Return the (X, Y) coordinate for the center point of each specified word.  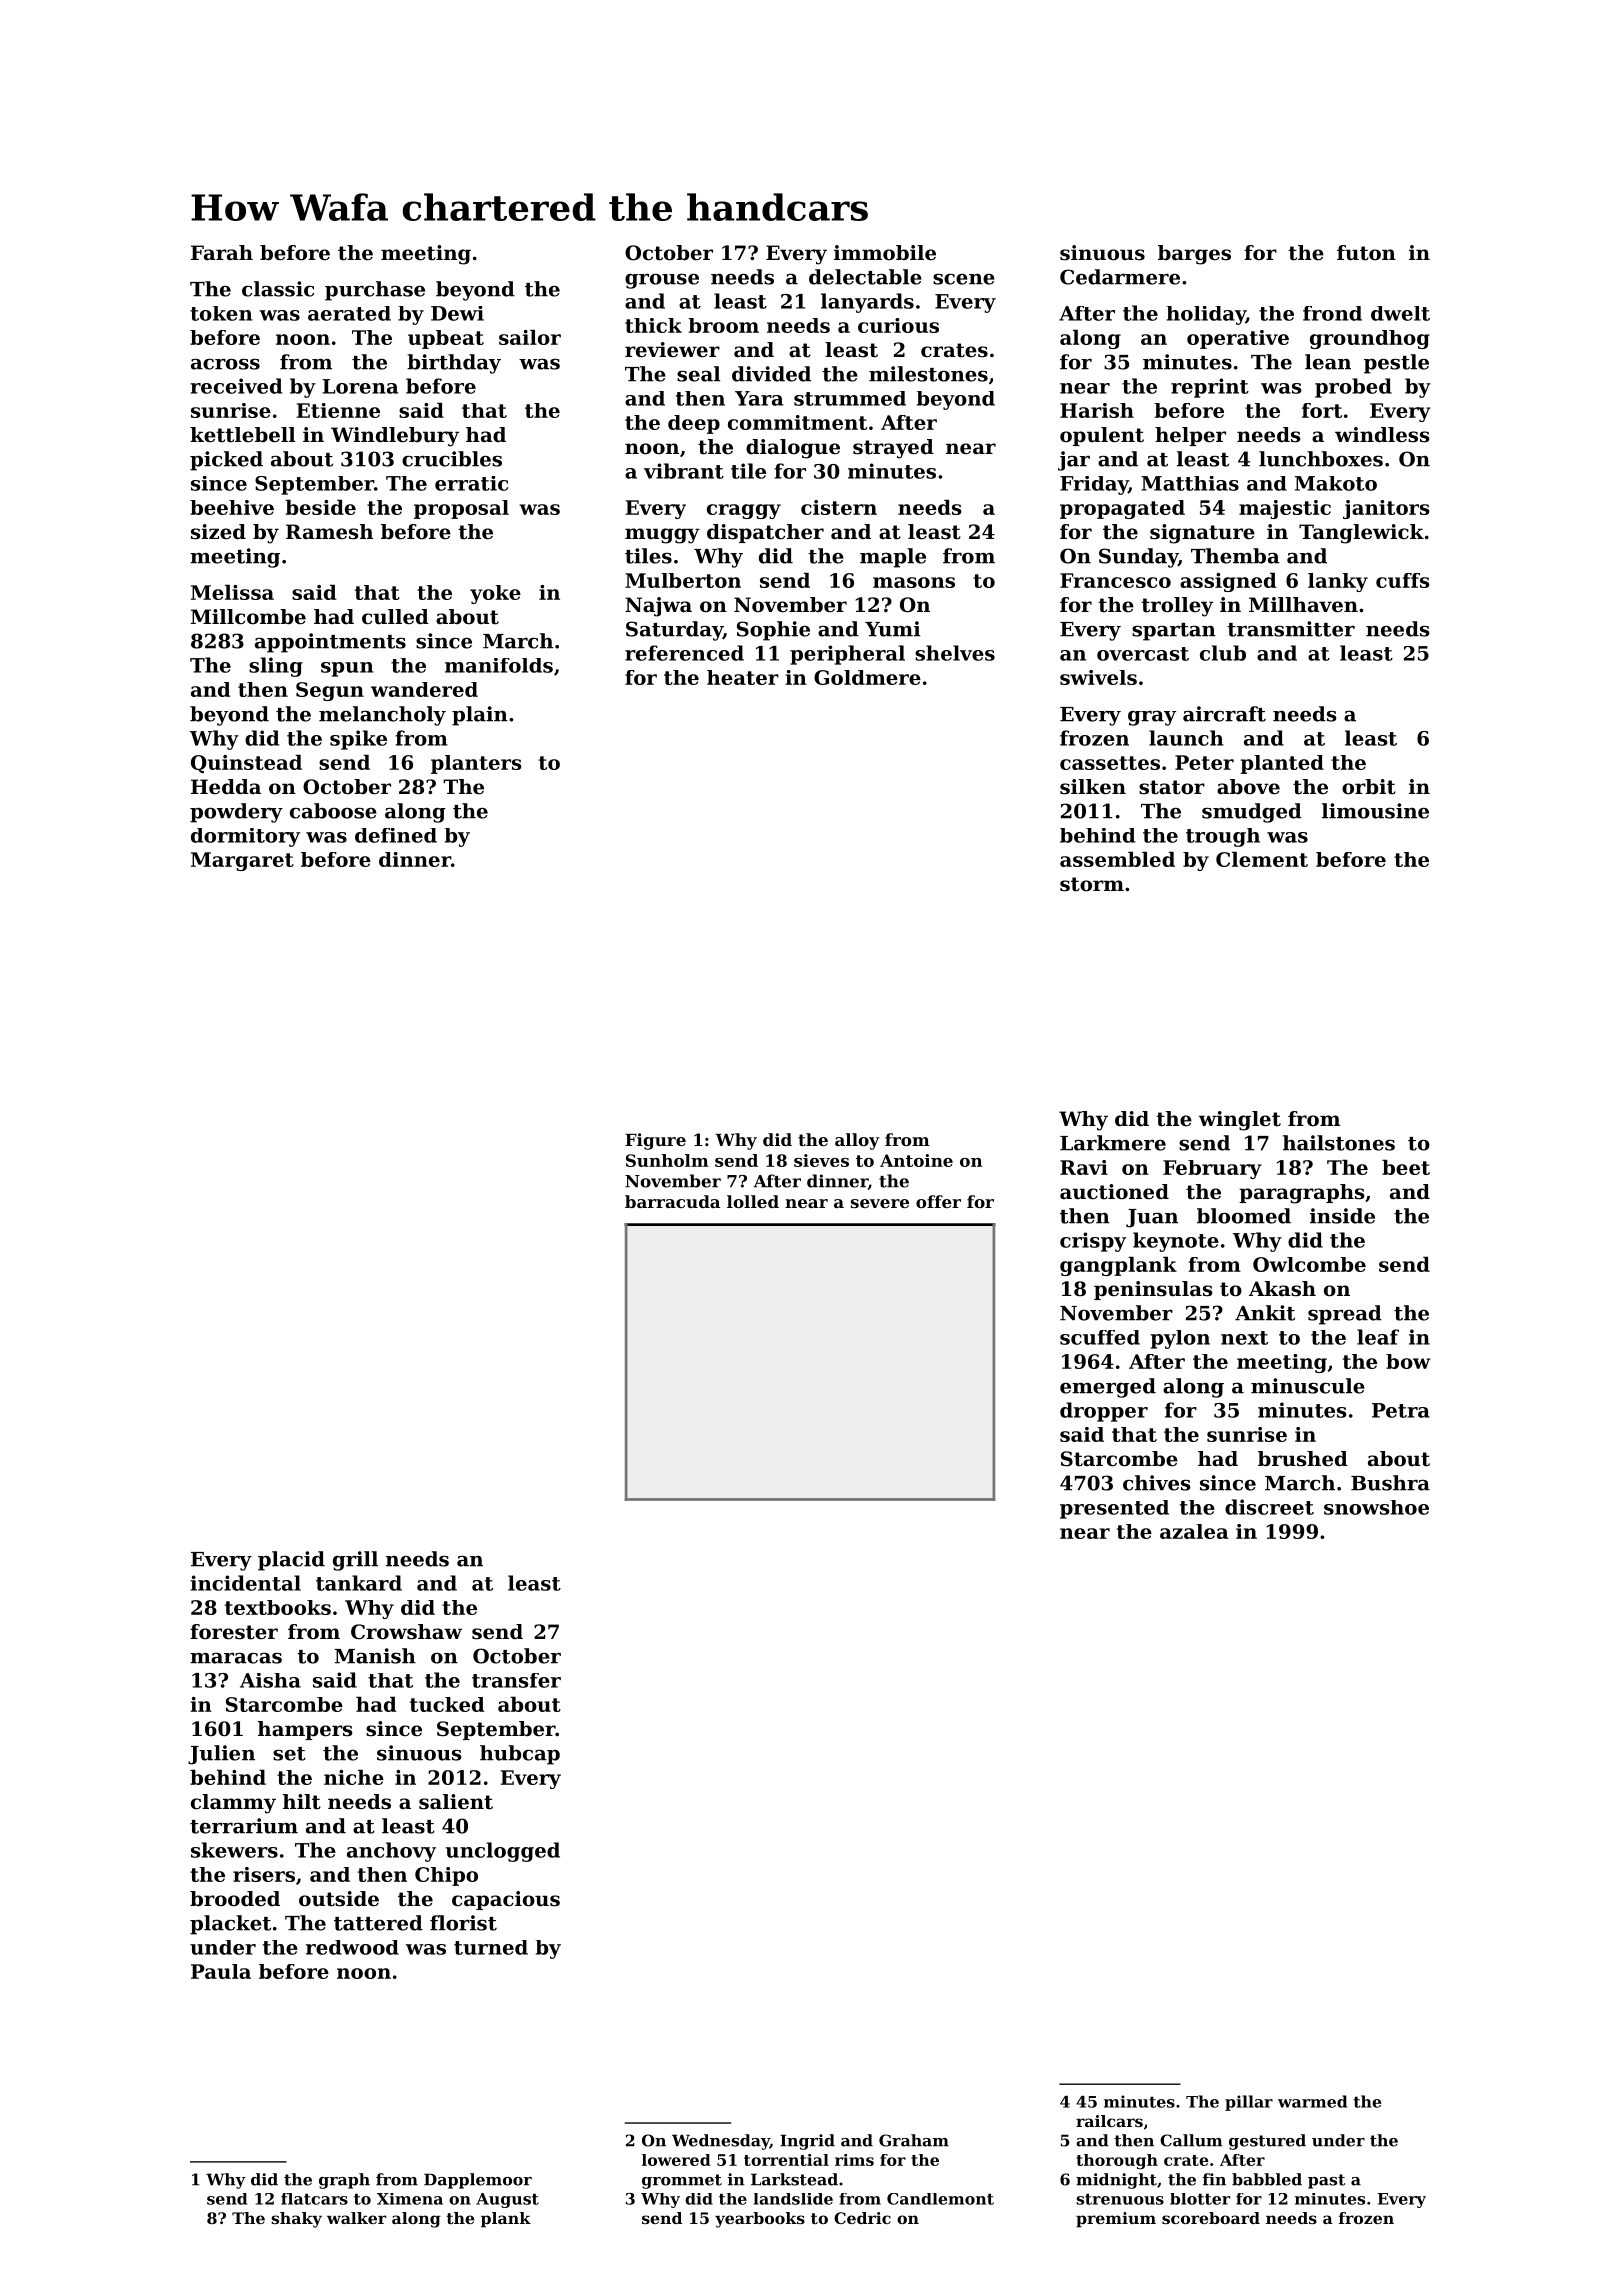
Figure (655, 1141)
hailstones (1339, 1143)
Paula (221, 1971)
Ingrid (807, 2142)
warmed (1312, 2101)
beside (320, 507)
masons (914, 582)
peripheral (847, 655)
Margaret (242, 861)
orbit (1369, 787)
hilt (302, 1802)
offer (938, 1201)
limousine (1375, 811)
